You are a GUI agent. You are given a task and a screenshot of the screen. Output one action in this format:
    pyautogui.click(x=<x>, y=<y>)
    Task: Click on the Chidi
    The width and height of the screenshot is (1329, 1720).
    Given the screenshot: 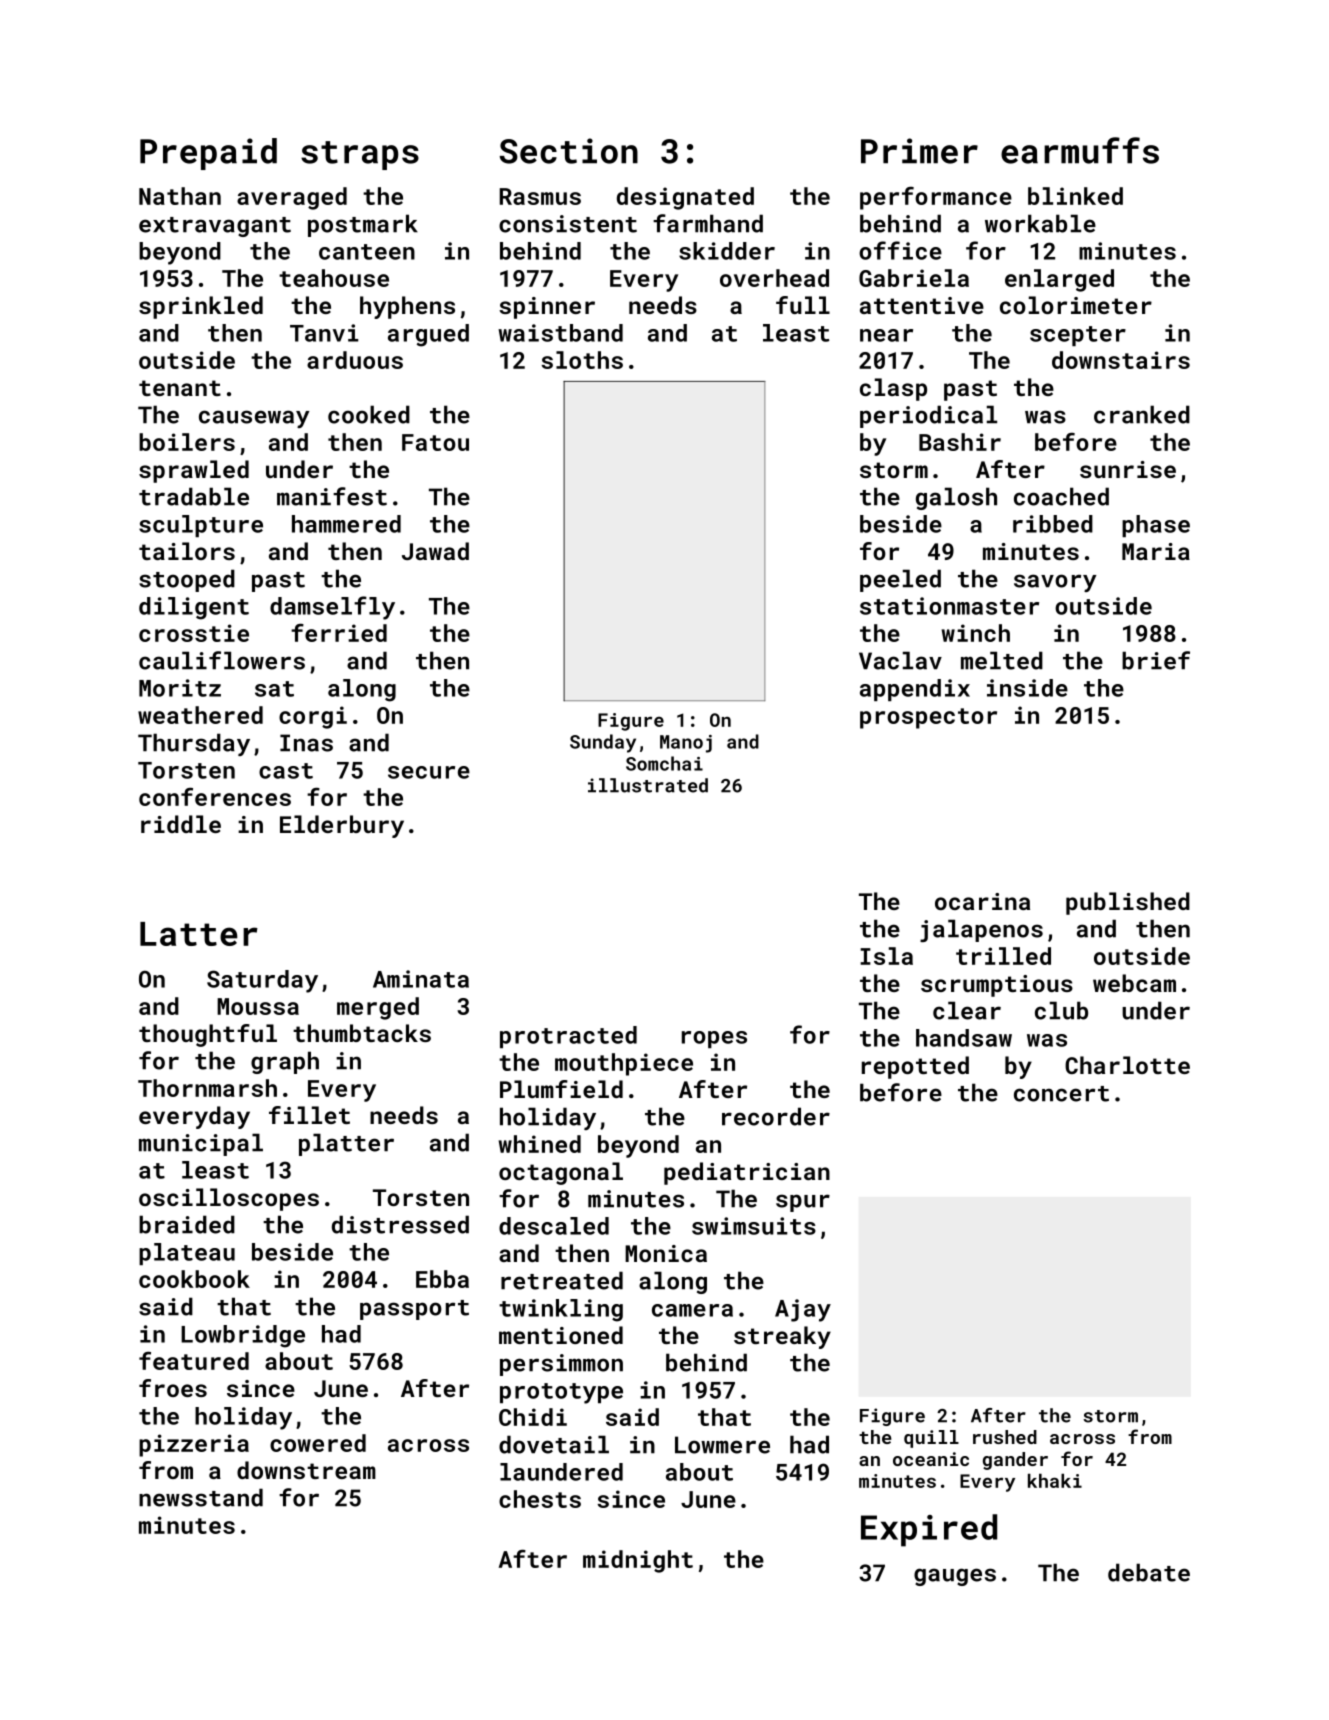 What is the action you would take?
    pyautogui.click(x=533, y=1417)
